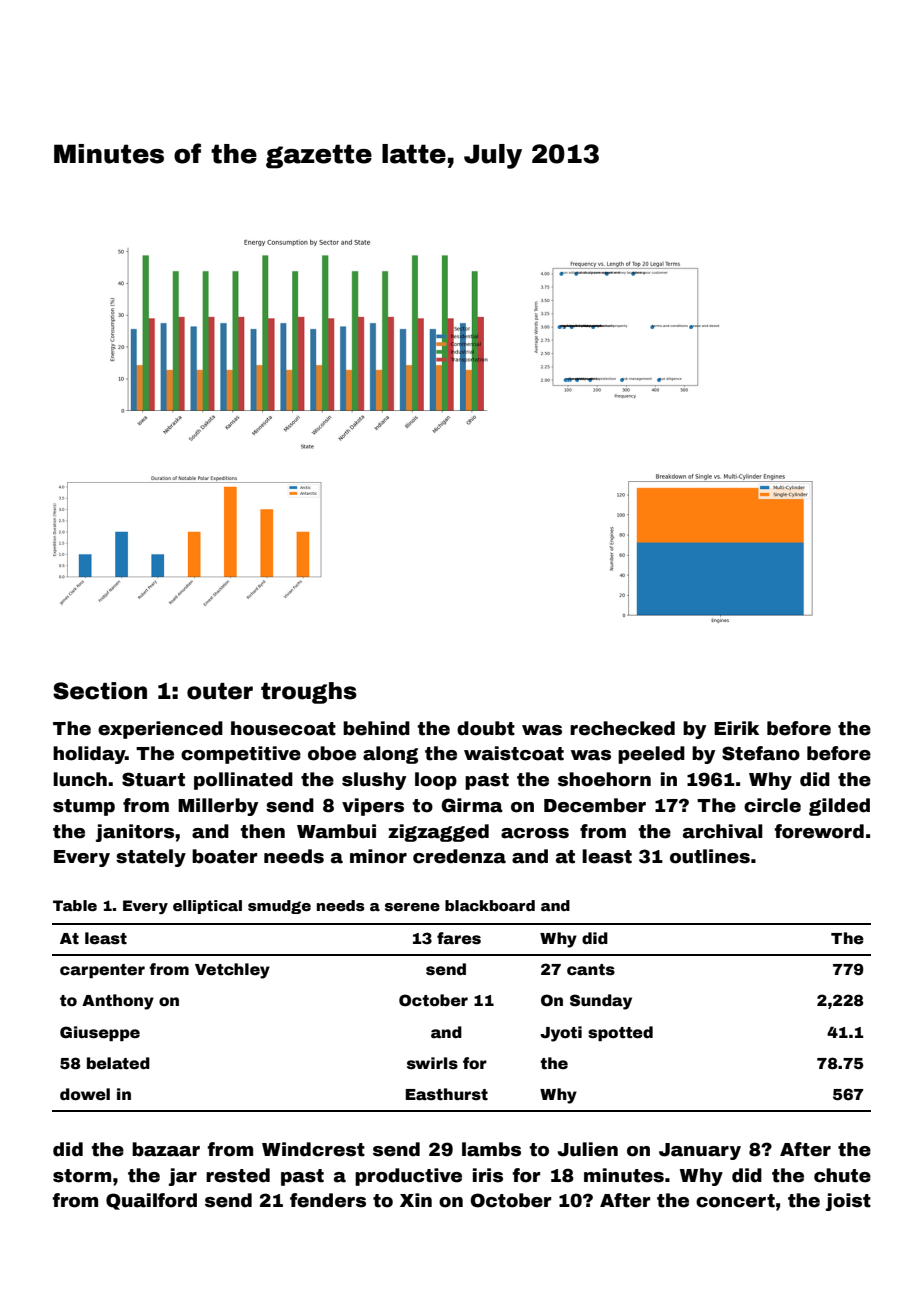 This screenshot has height=1314, width=924. Describe the element at coordinates (283, 728) in the screenshot. I see `housecoat` at that location.
